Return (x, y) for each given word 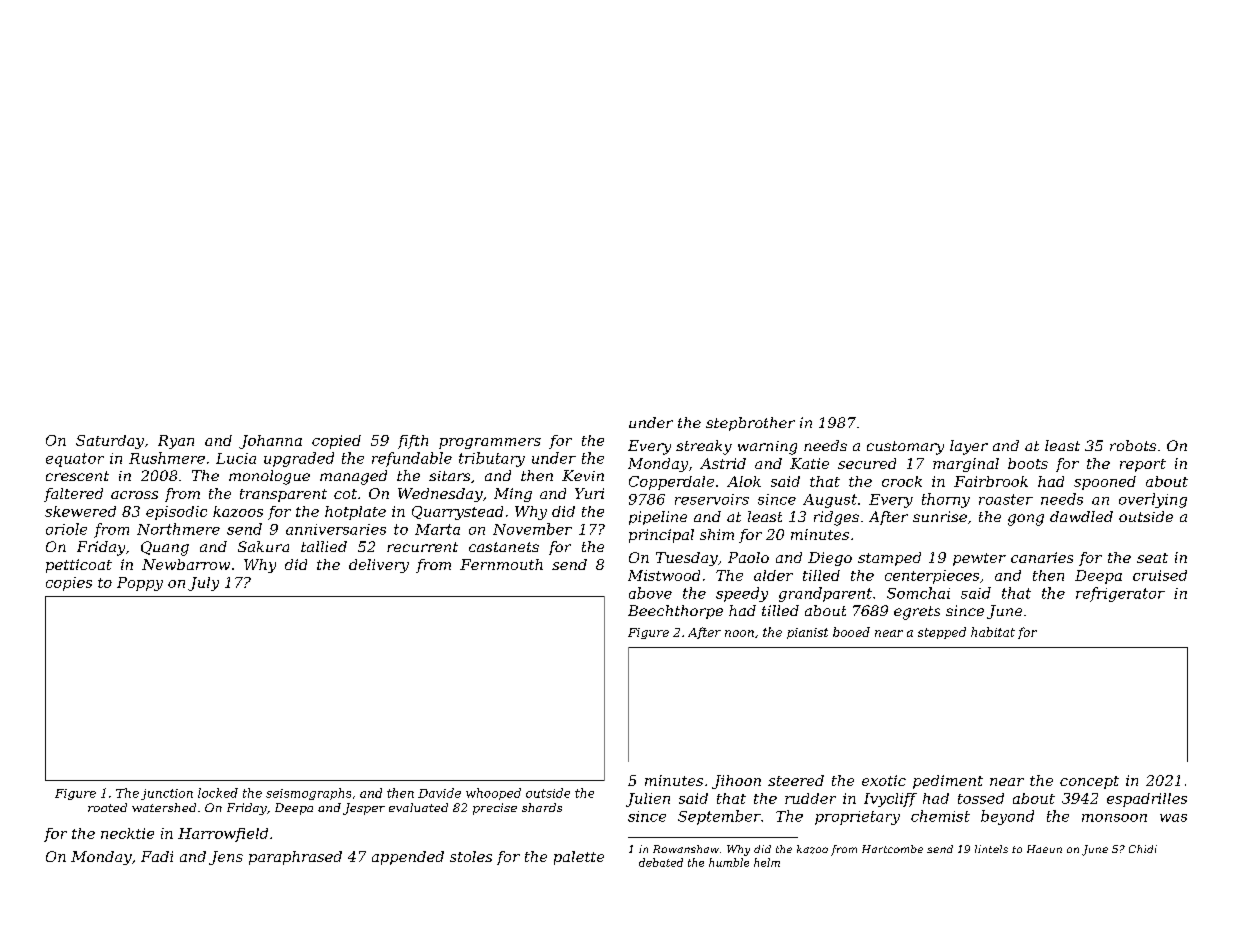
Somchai (918, 593)
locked (218, 793)
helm (767, 862)
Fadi (157, 856)
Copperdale (671, 483)
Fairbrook (991, 481)
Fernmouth (501, 564)
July (203, 584)
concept (1089, 782)
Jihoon (736, 782)
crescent (77, 476)
